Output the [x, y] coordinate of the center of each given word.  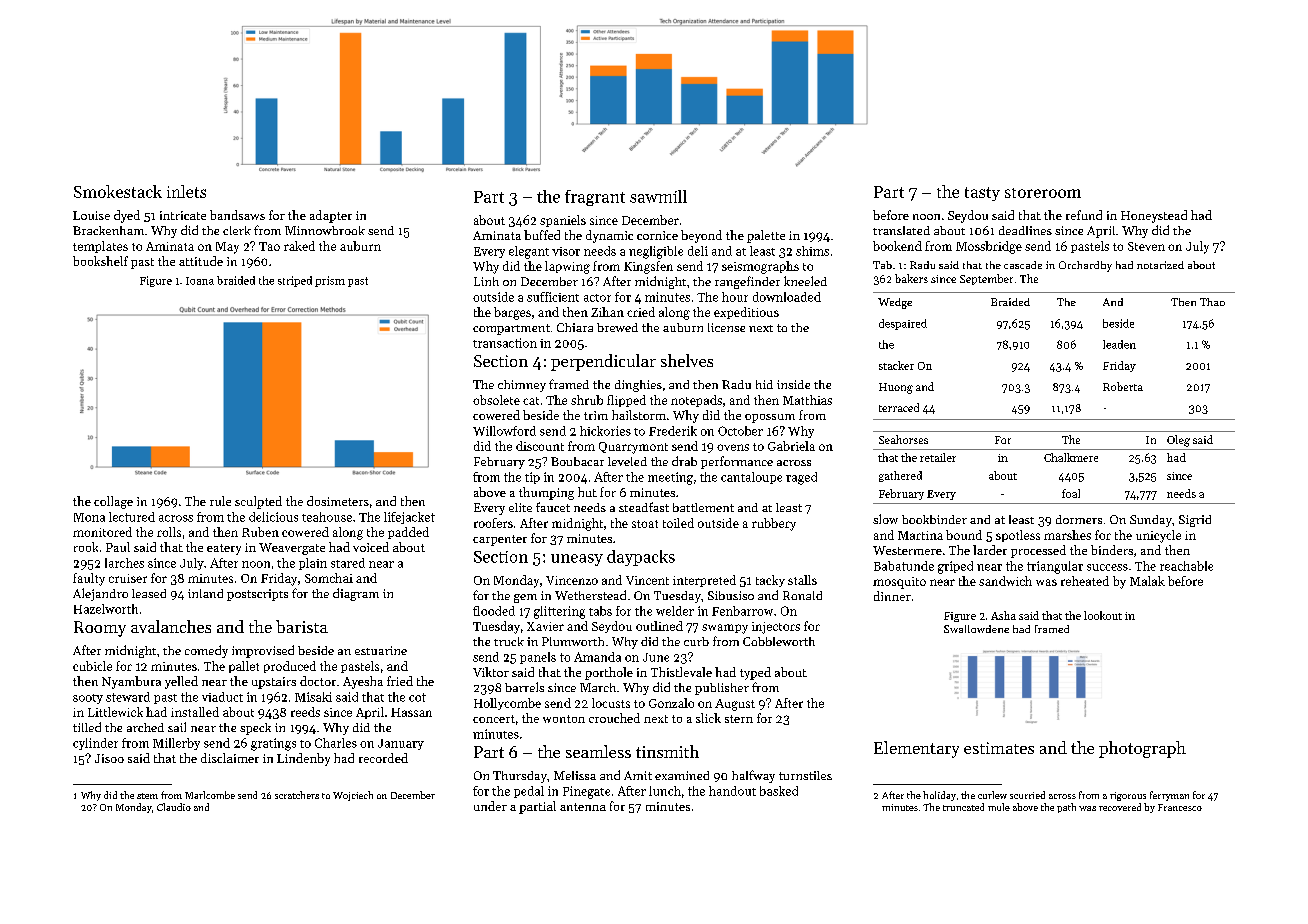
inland [205, 593]
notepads [696, 401]
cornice [657, 235]
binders [1112, 550]
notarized [1160, 265]
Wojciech [353, 796]
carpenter [500, 540]
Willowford [504, 431]
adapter [331, 216]
